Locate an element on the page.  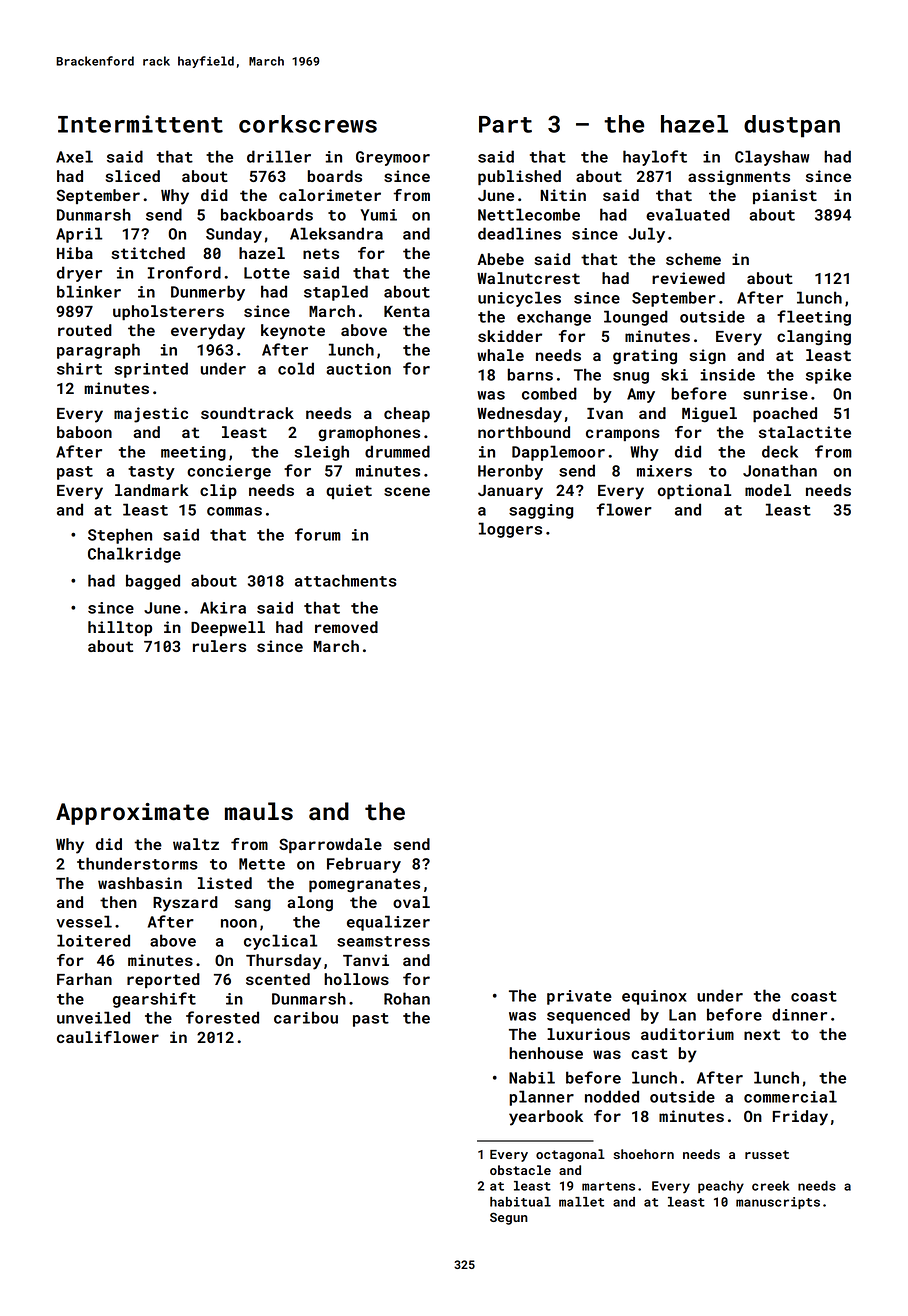
removed is located at coordinates (346, 627).
